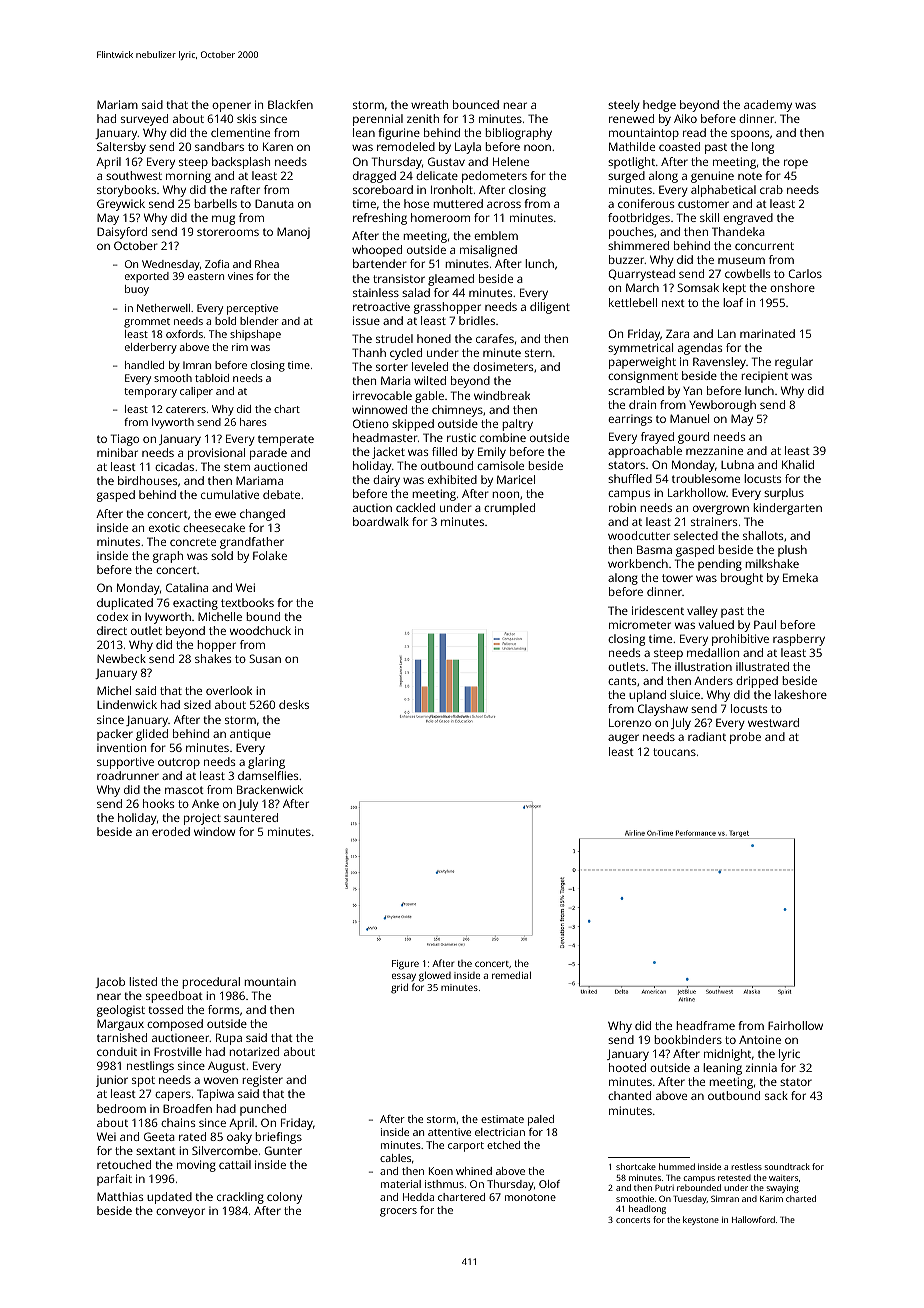 This document has height=1308, width=924. Describe the element at coordinates (517, 425) in the document. I see `paltry` at that location.
